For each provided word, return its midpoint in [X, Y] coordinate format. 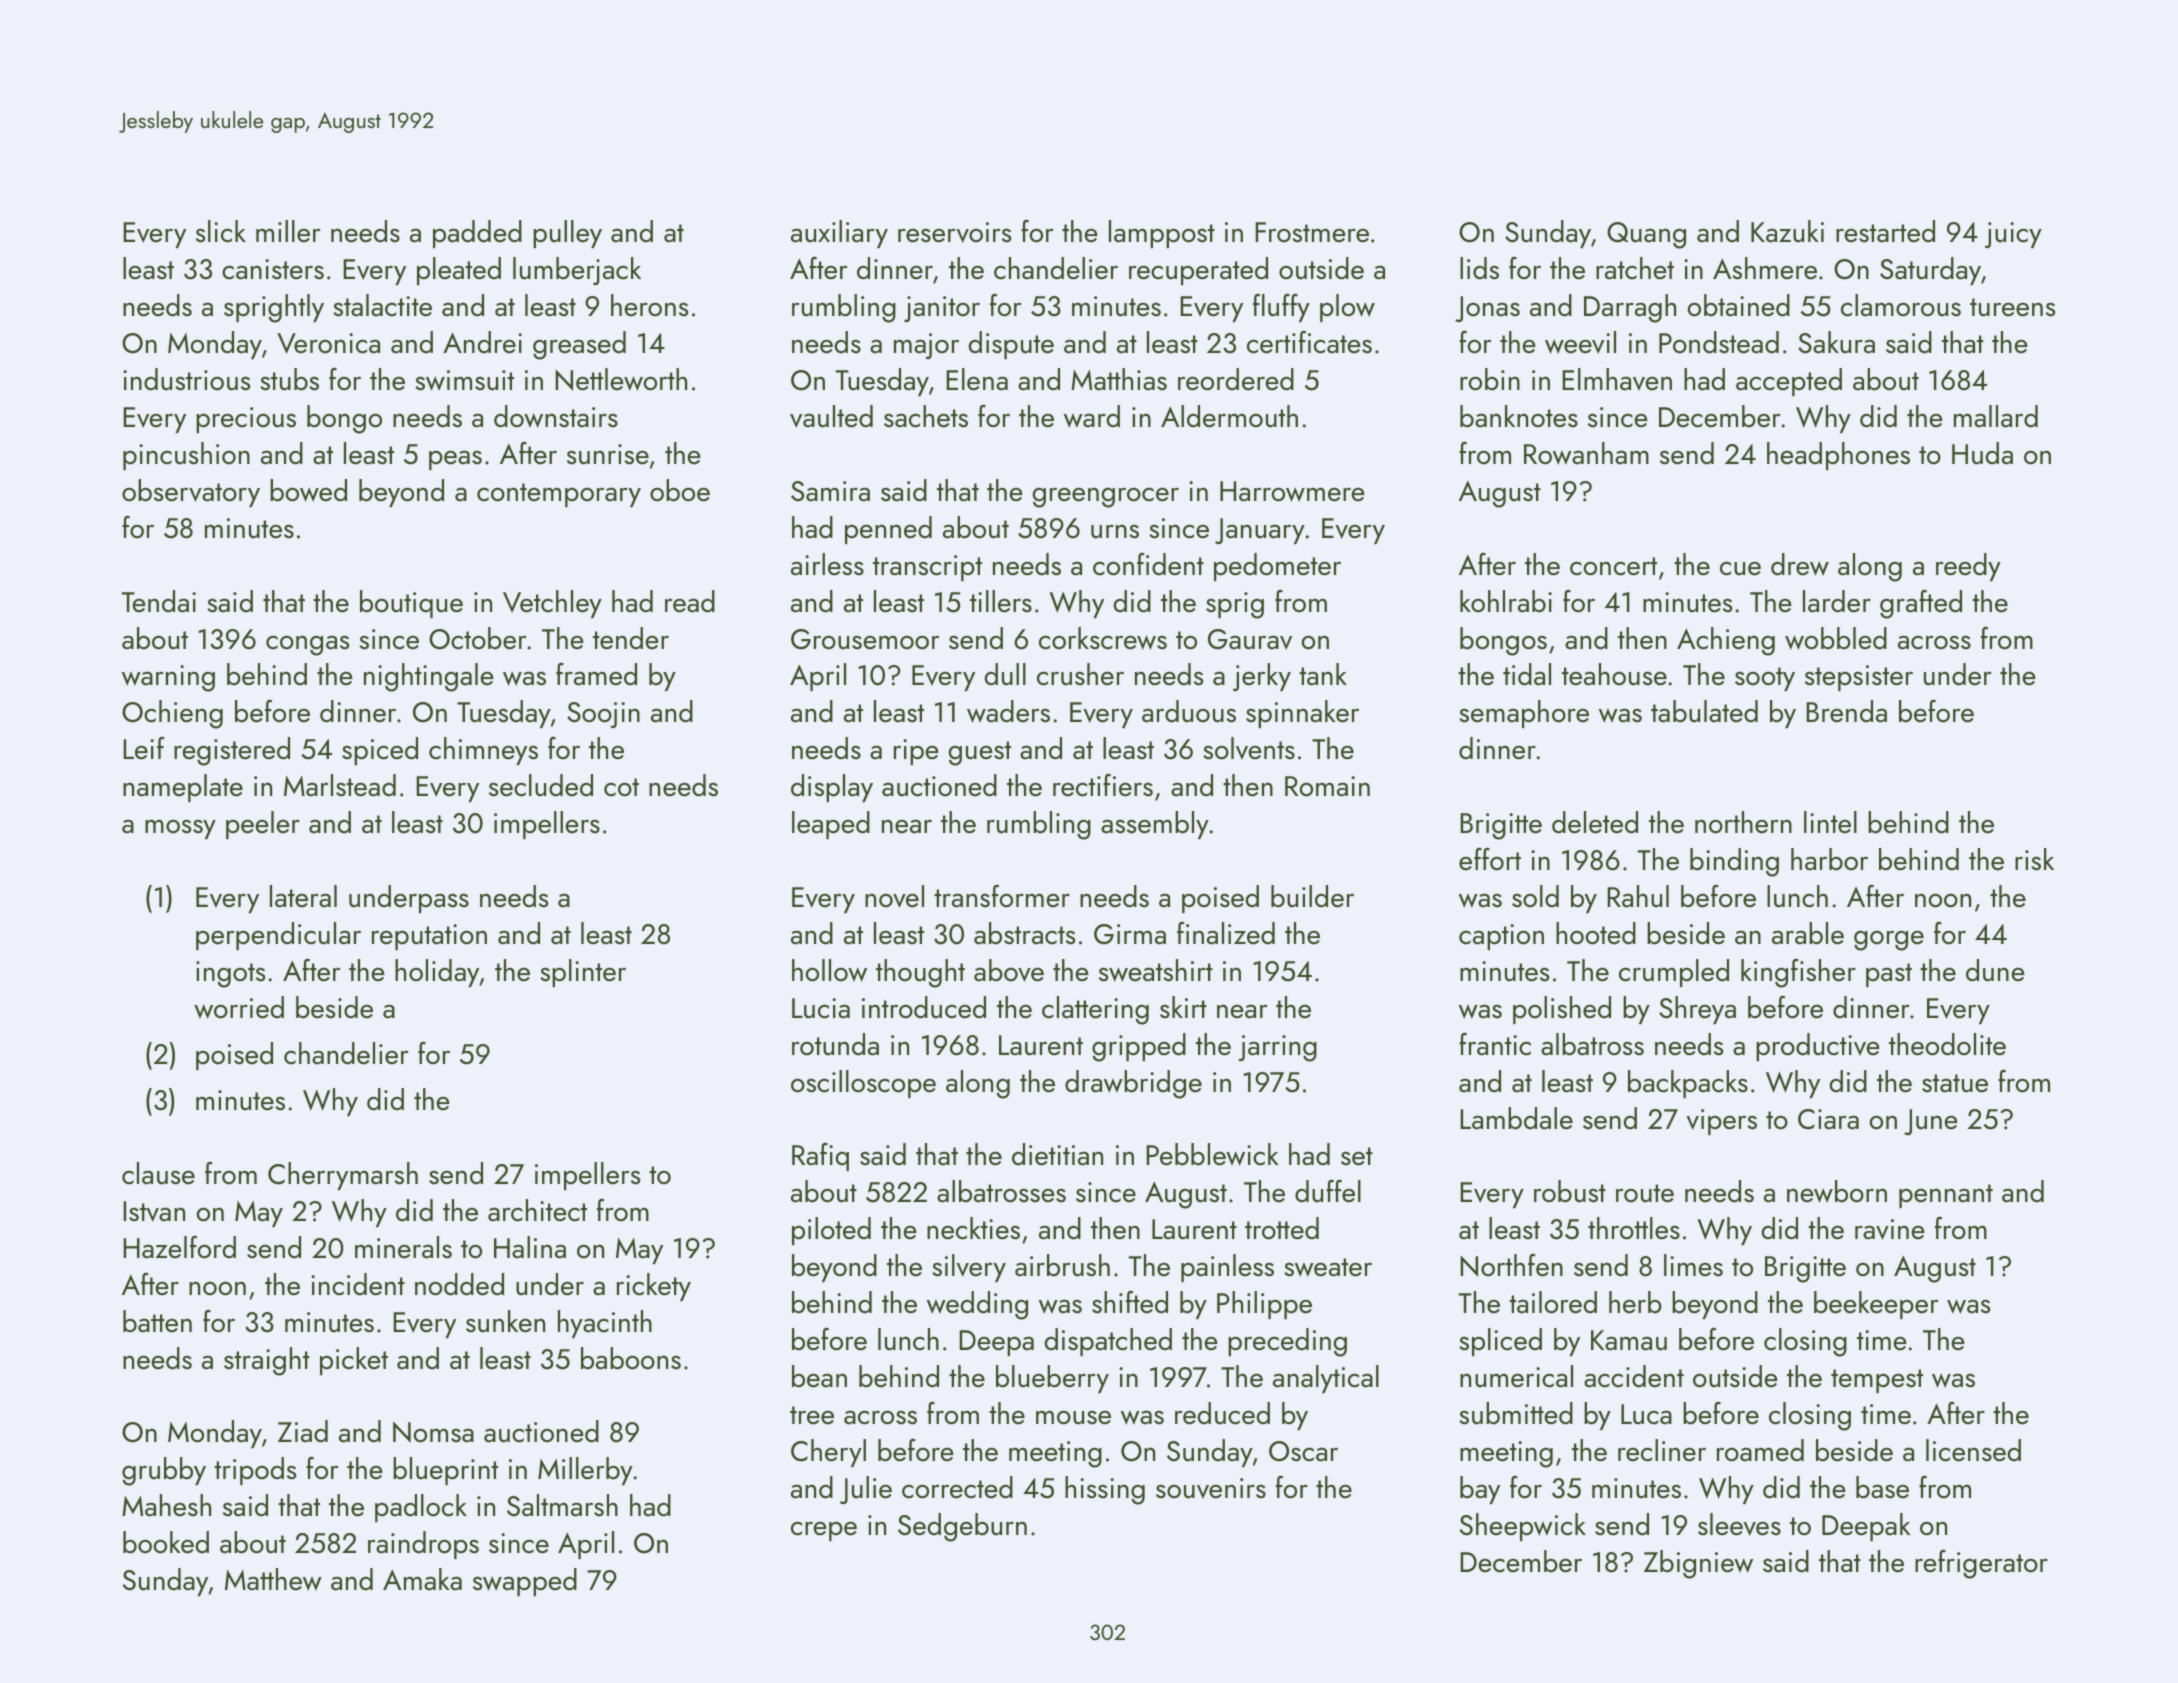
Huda [1982, 453]
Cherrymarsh [343, 1176]
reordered [1236, 379]
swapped [525, 1582]
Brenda [1846, 711]
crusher [1080, 674]
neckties [973, 1228]
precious [246, 420]
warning [168, 678]
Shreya [1697, 1010]
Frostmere [1312, 232]
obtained [1739, 305]
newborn [1837, 1191]
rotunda [835, 1044]
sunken [505, 1321]
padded [477, 234]
